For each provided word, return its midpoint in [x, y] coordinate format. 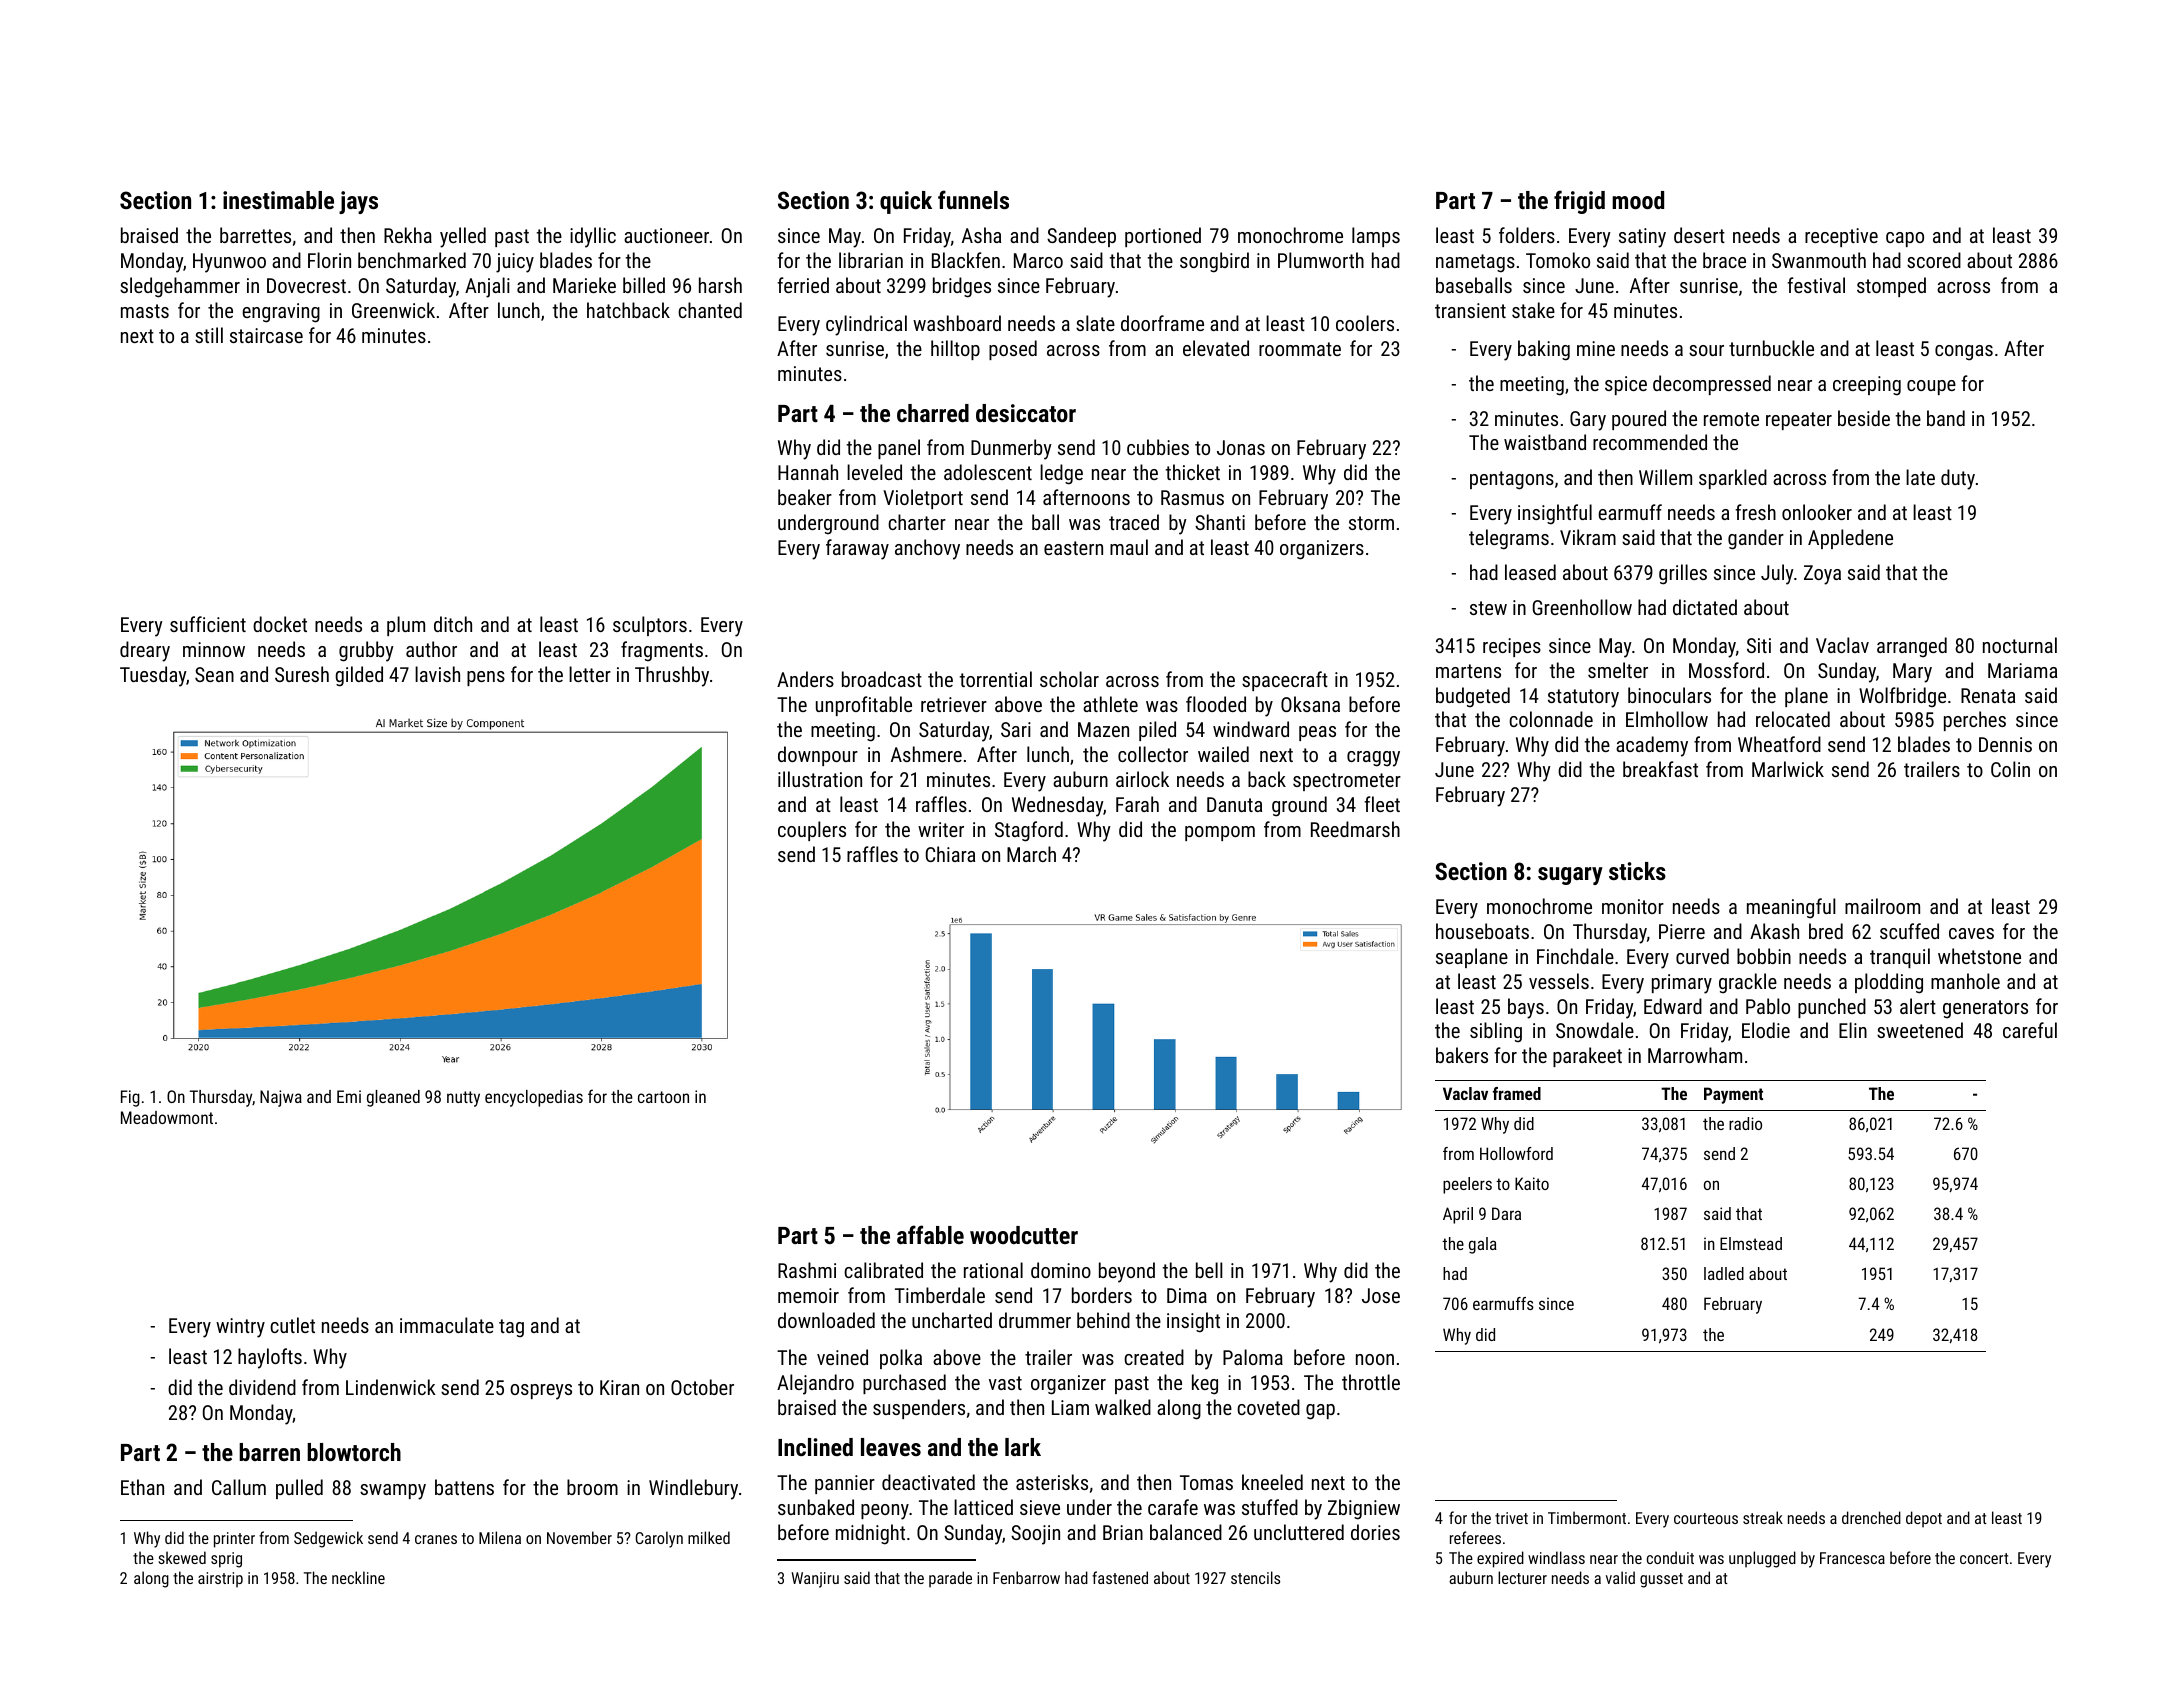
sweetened [1920, 1030]
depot [1924, 1519]
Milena [500, 1537]
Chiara [950, 854]
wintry [240, 1328]
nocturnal [2020, 645]
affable [930, 1234]
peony [885, 1512]
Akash [1774, 931]
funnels [973, 199]
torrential [996, 679]
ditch [453, 624]
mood [1638, 200]
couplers [812, 831]
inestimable [278, 200]
